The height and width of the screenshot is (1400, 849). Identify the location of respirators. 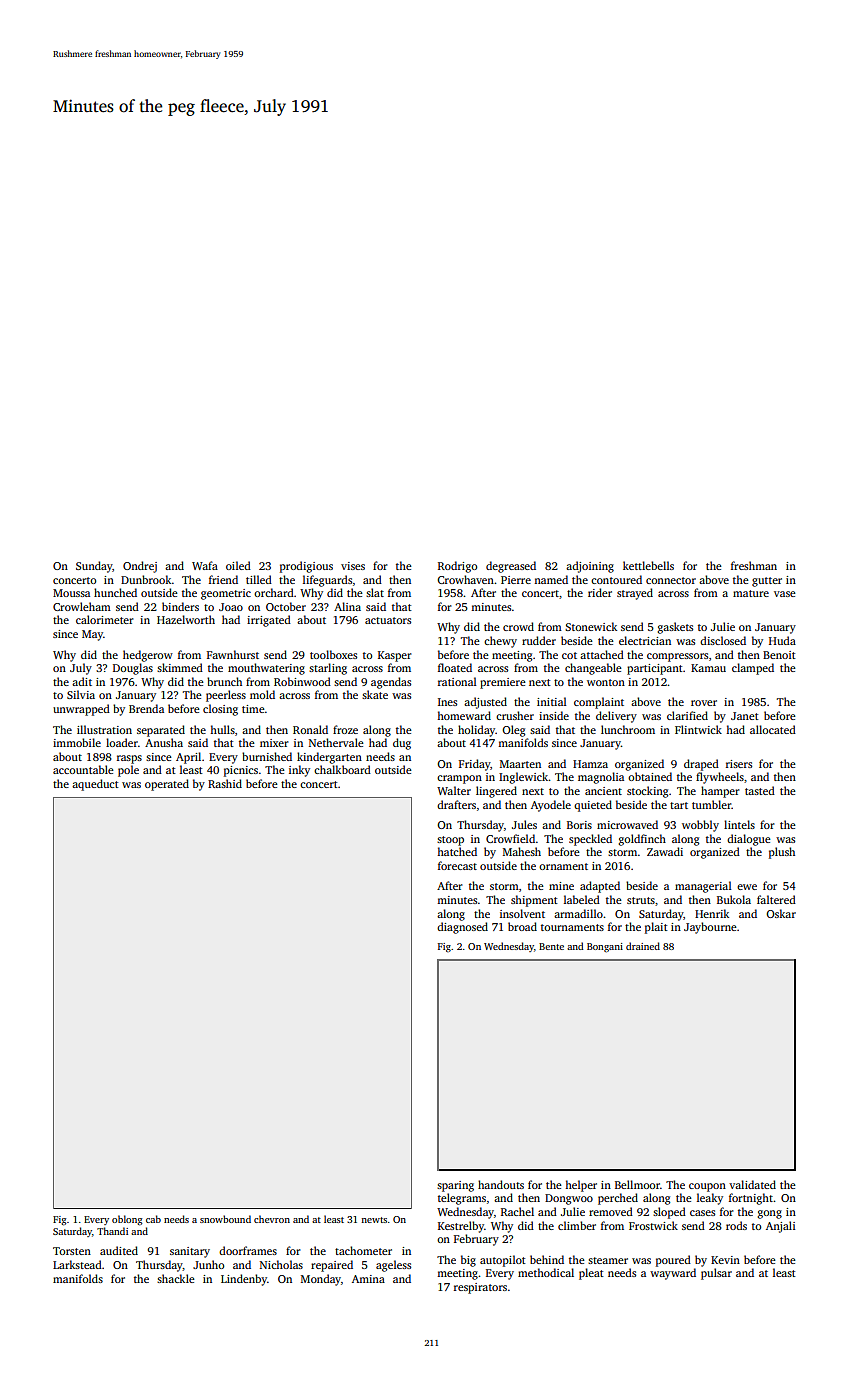
(480, 1288).
